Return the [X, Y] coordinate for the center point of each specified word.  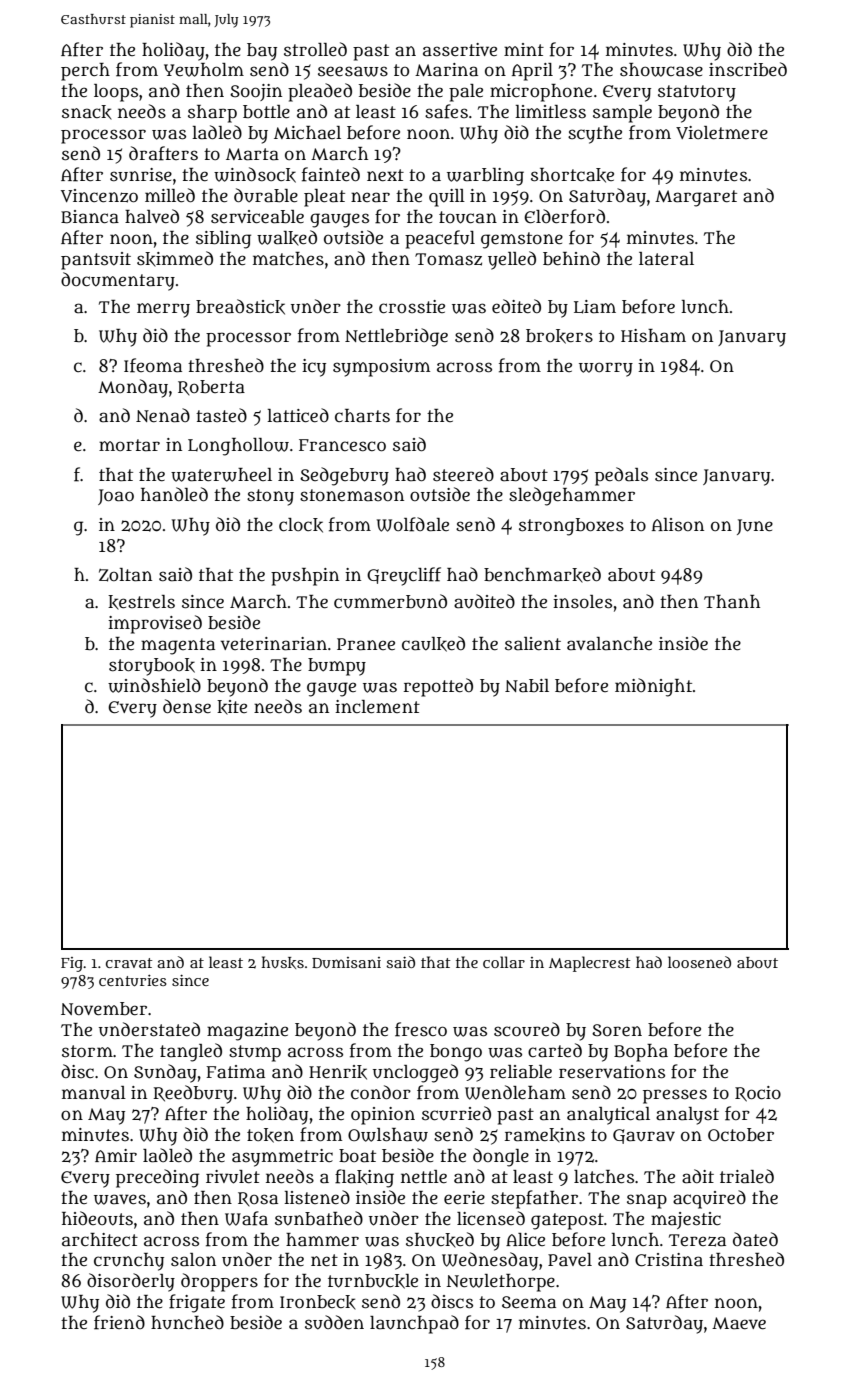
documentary [118, 281]
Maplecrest [589, 964]
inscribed [748, 69]
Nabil [527, 686]
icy [314, 368]
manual [94, 1093]
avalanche [609, 644]
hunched [187, 1322]
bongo [456, 1053]
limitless [550, 112]
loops [116, 93]
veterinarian [274, 644]
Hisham [653, 336]
